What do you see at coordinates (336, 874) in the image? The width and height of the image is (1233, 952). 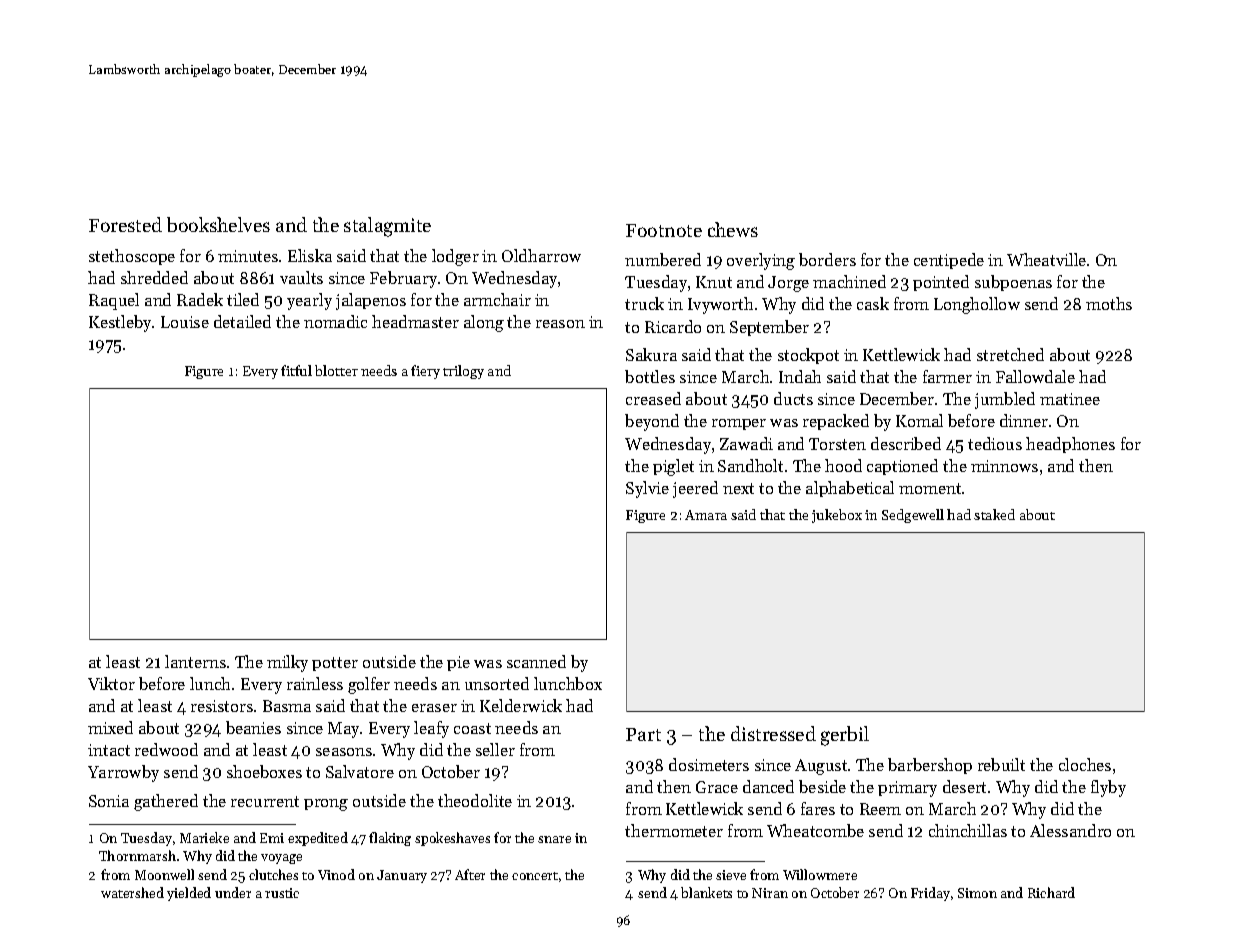 I see `Vinod` at bounding box center [336, 874].
